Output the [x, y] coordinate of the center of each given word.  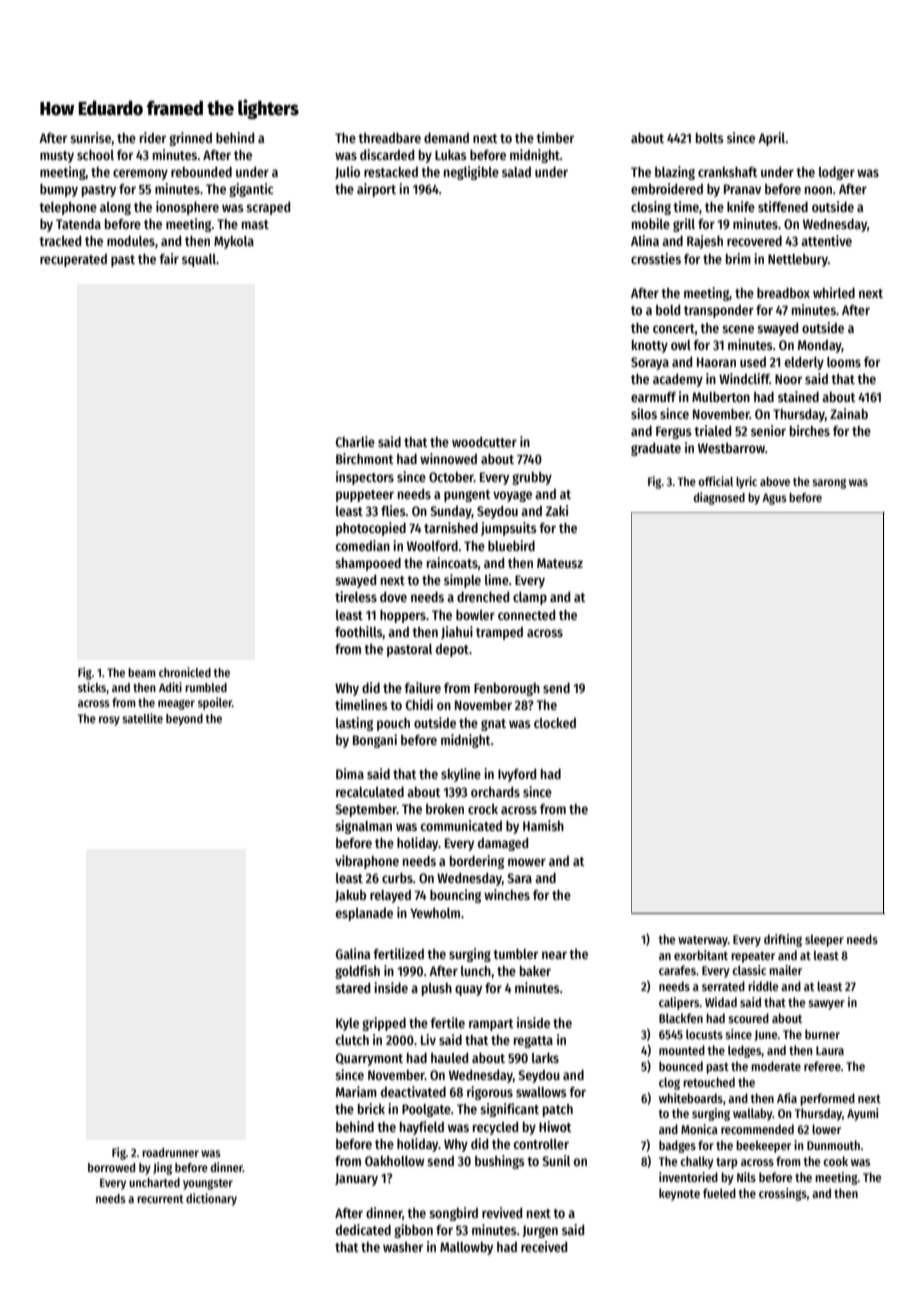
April [772, 139]
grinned [190, 139]
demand [446, 138]
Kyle [347, 1024]
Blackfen [681, 1018]
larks [545, 1058]
